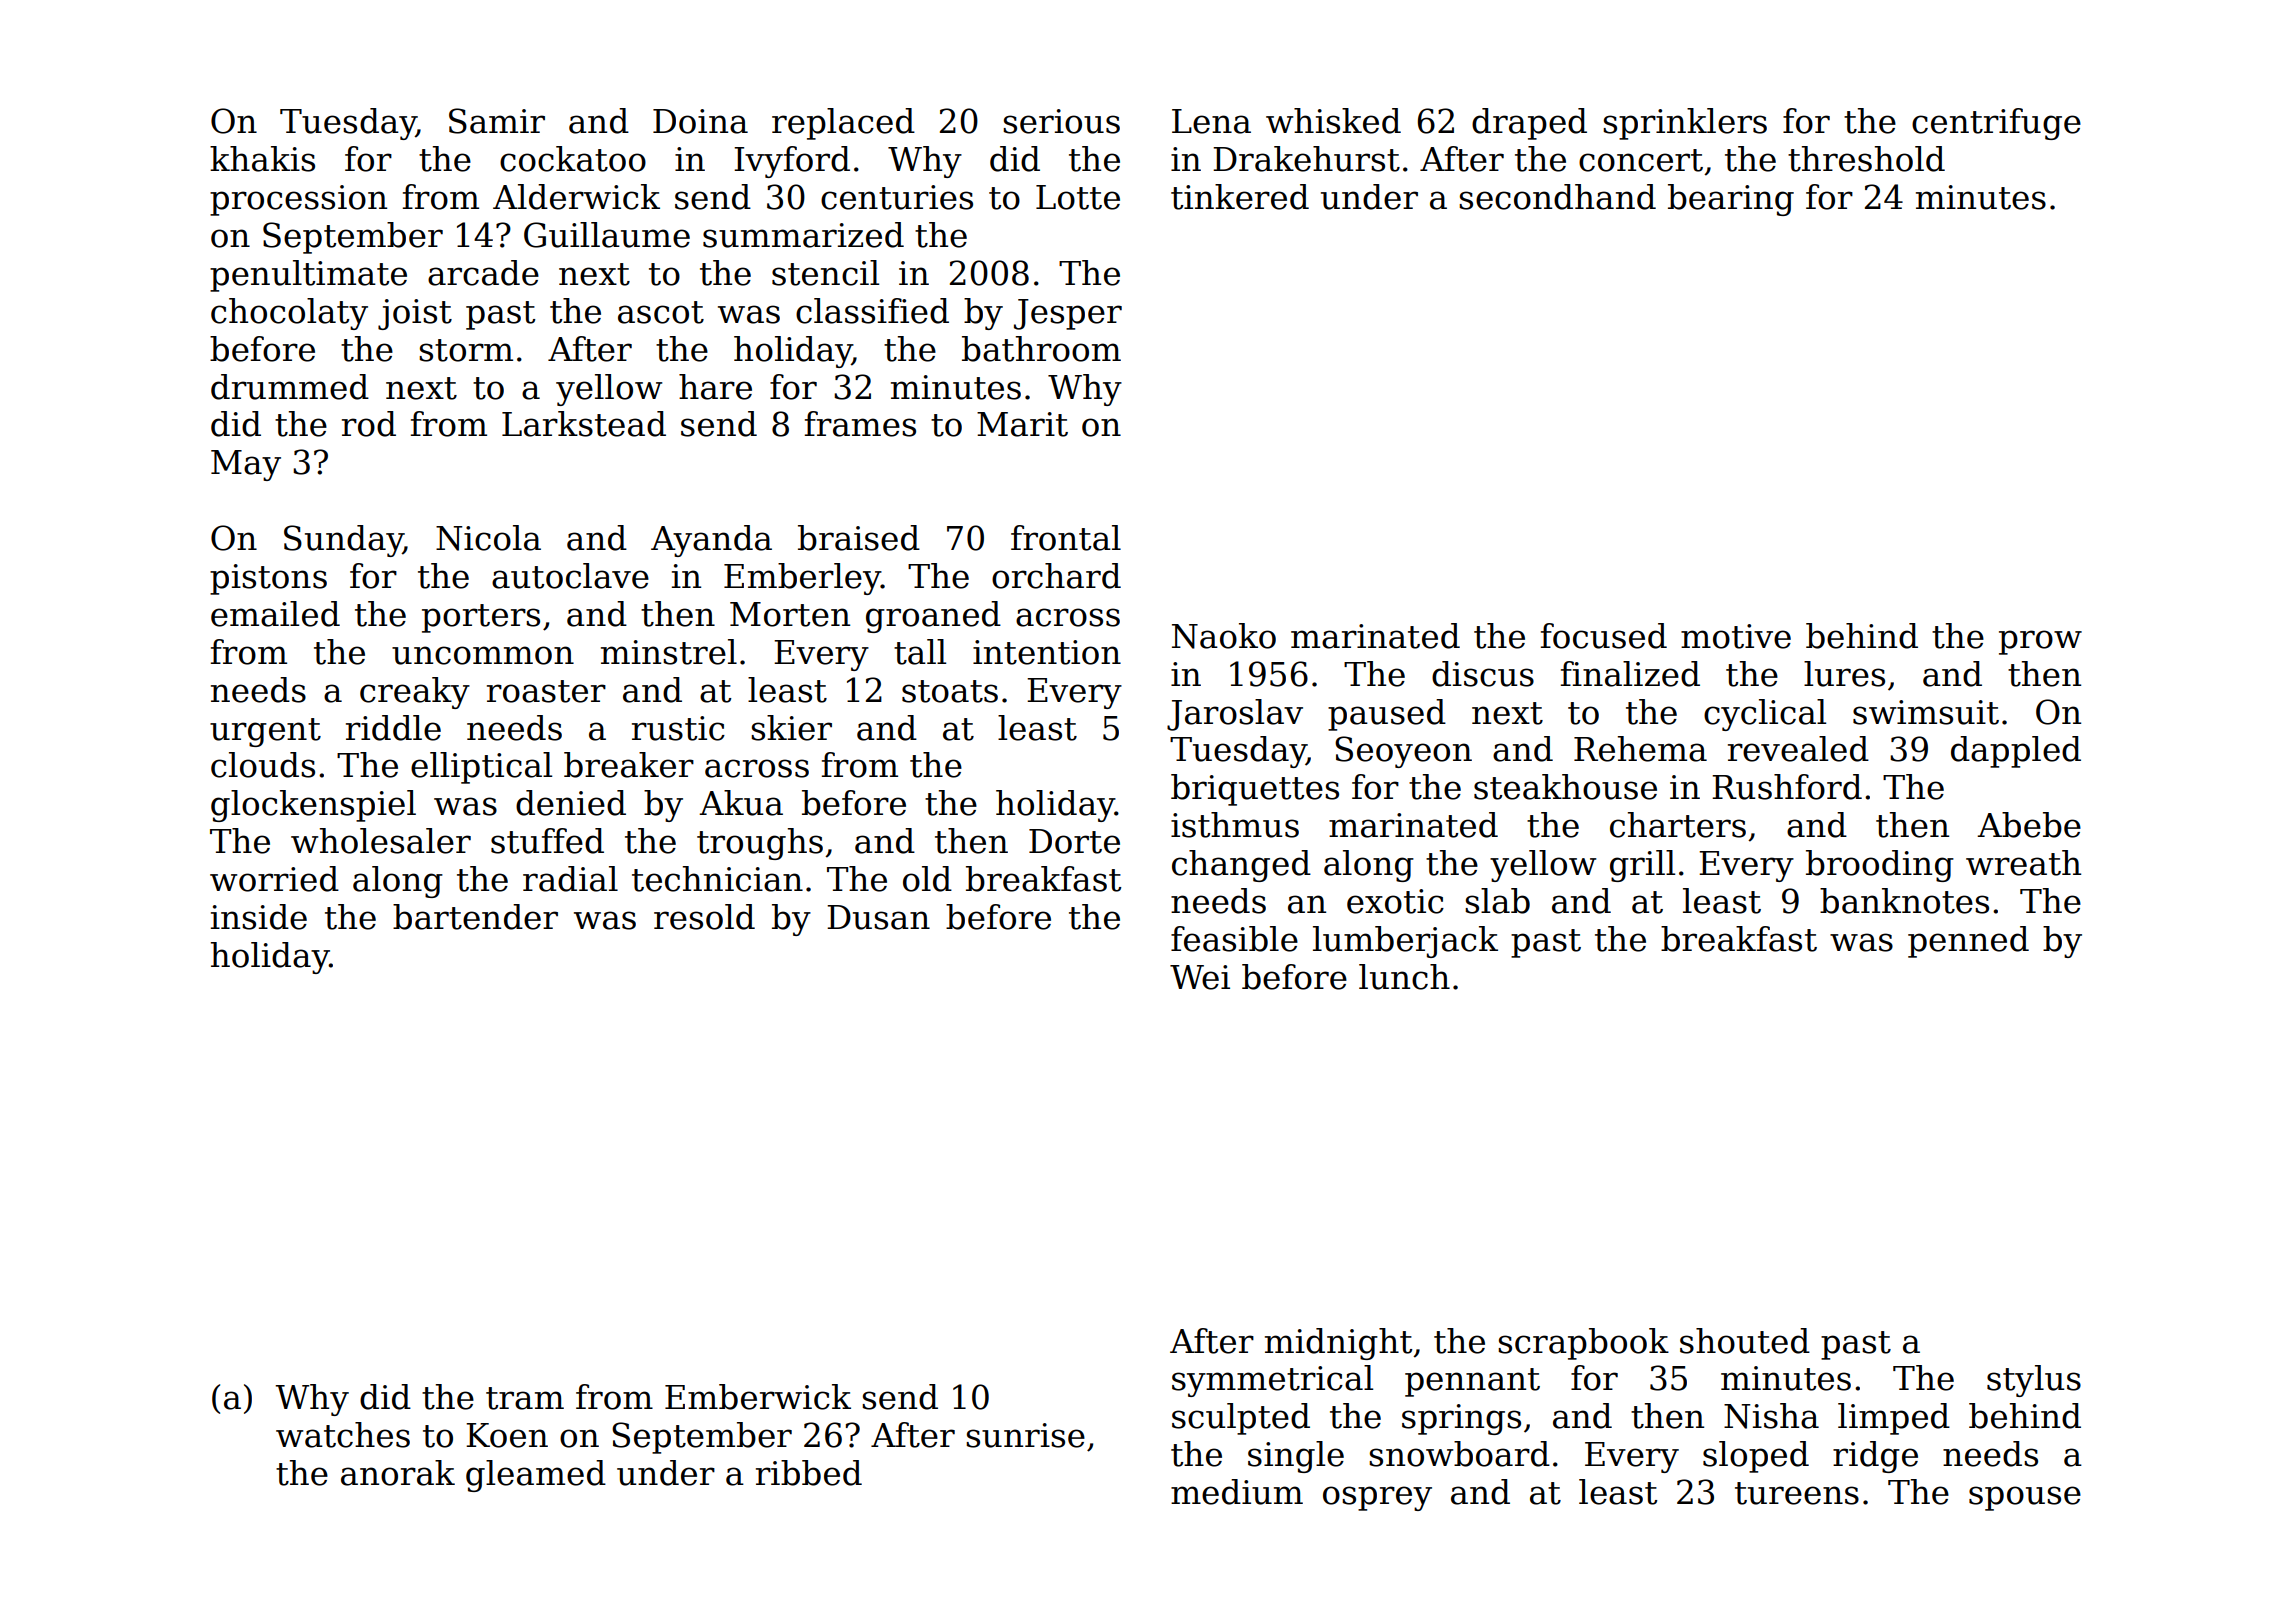 This page has width=2292, height=1620. What do you see at coordinates (1200, 977) in the page?
I see `Wei` at bounding box center [1200, 977].
